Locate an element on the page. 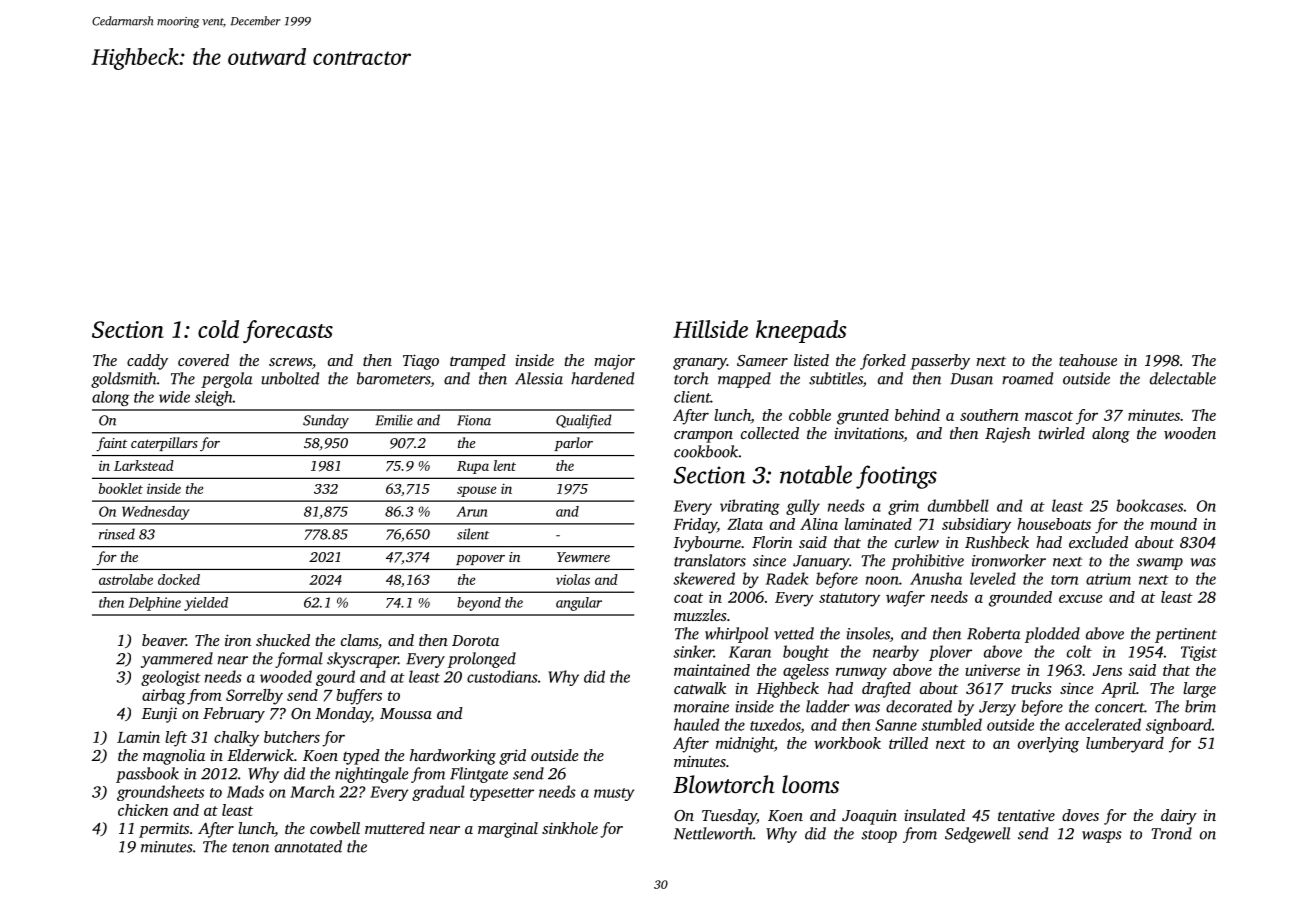  passerby is located at coordinates (940, 362).
